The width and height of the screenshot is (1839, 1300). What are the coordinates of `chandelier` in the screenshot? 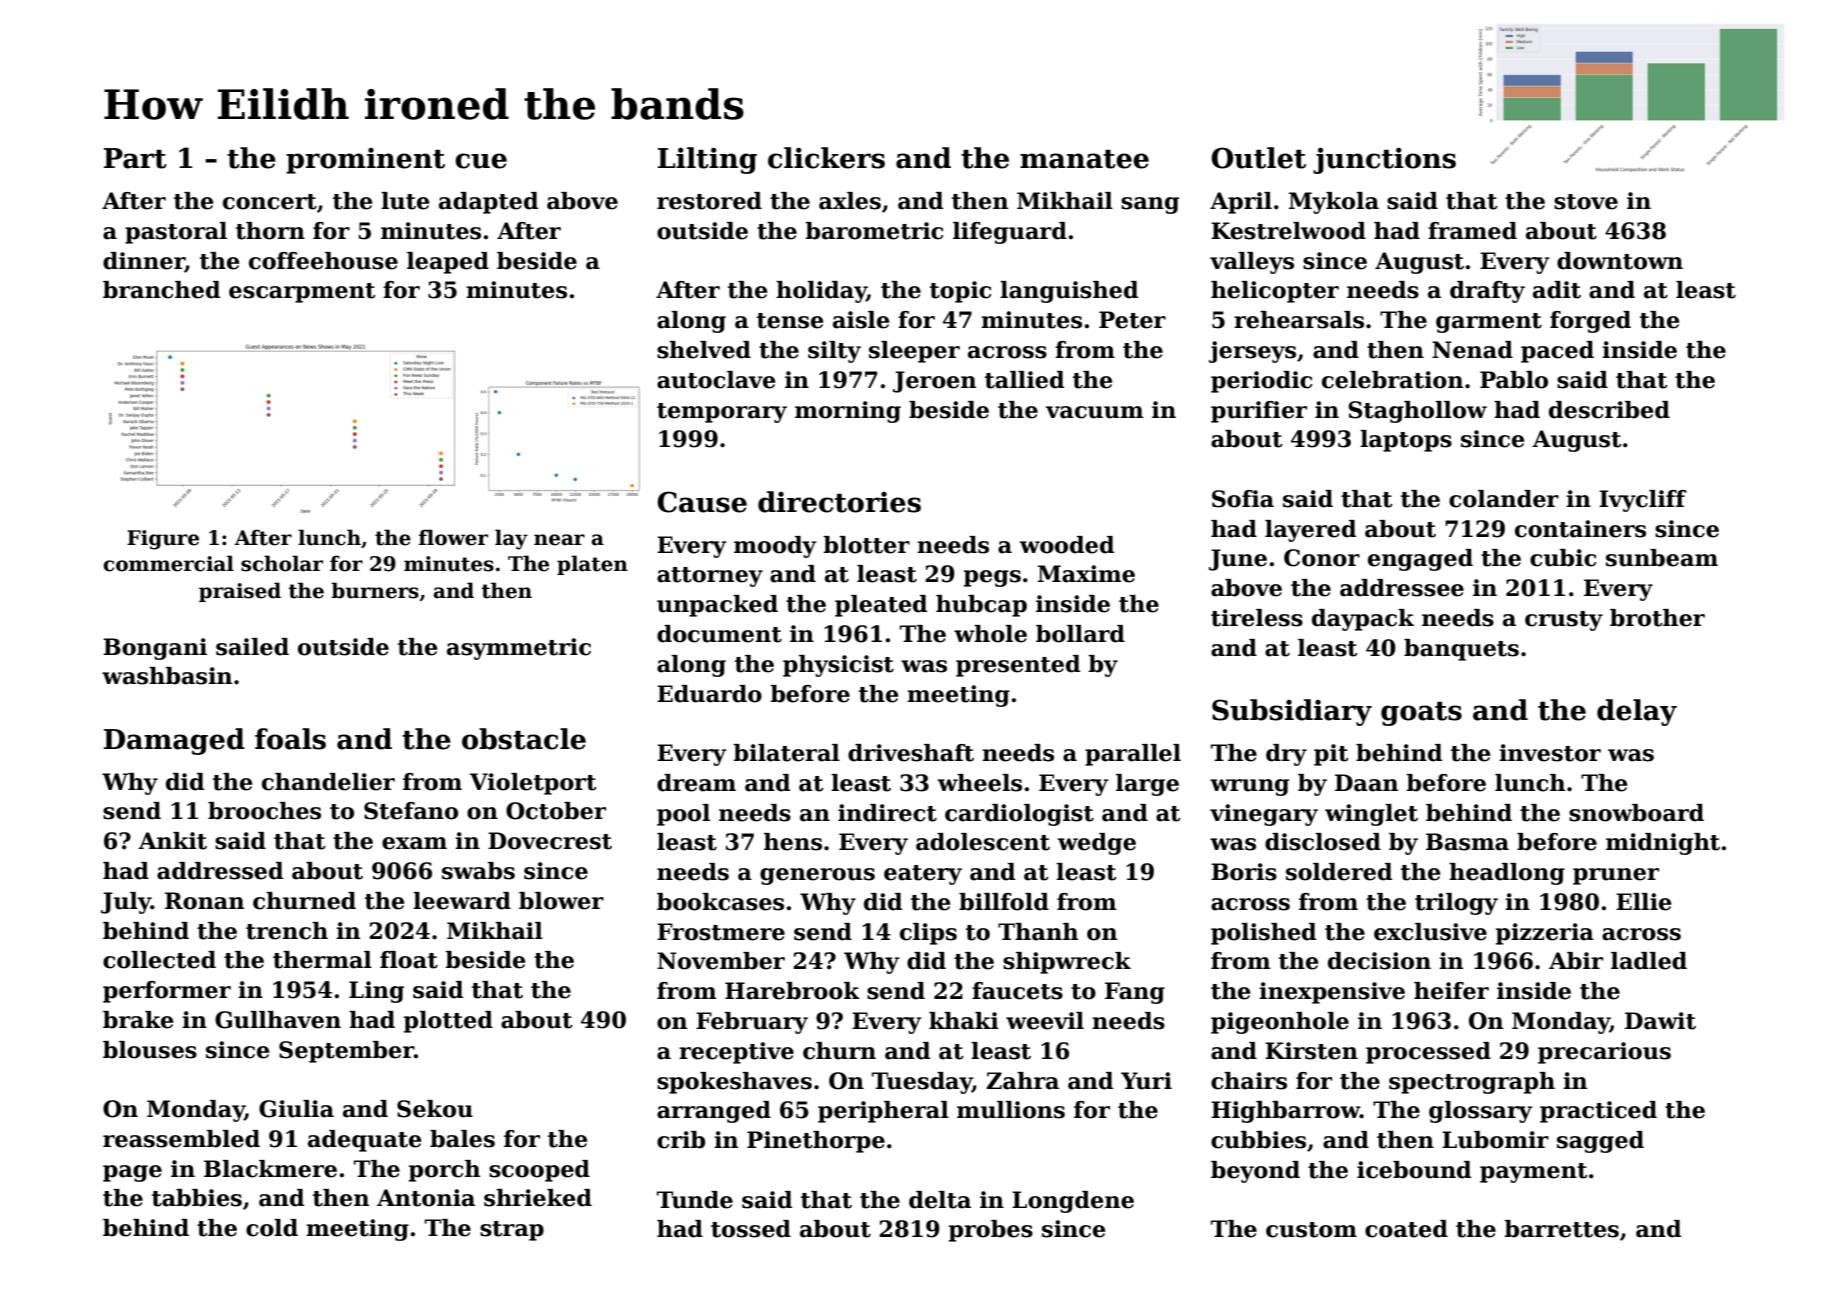 It's located at (328, 782).
